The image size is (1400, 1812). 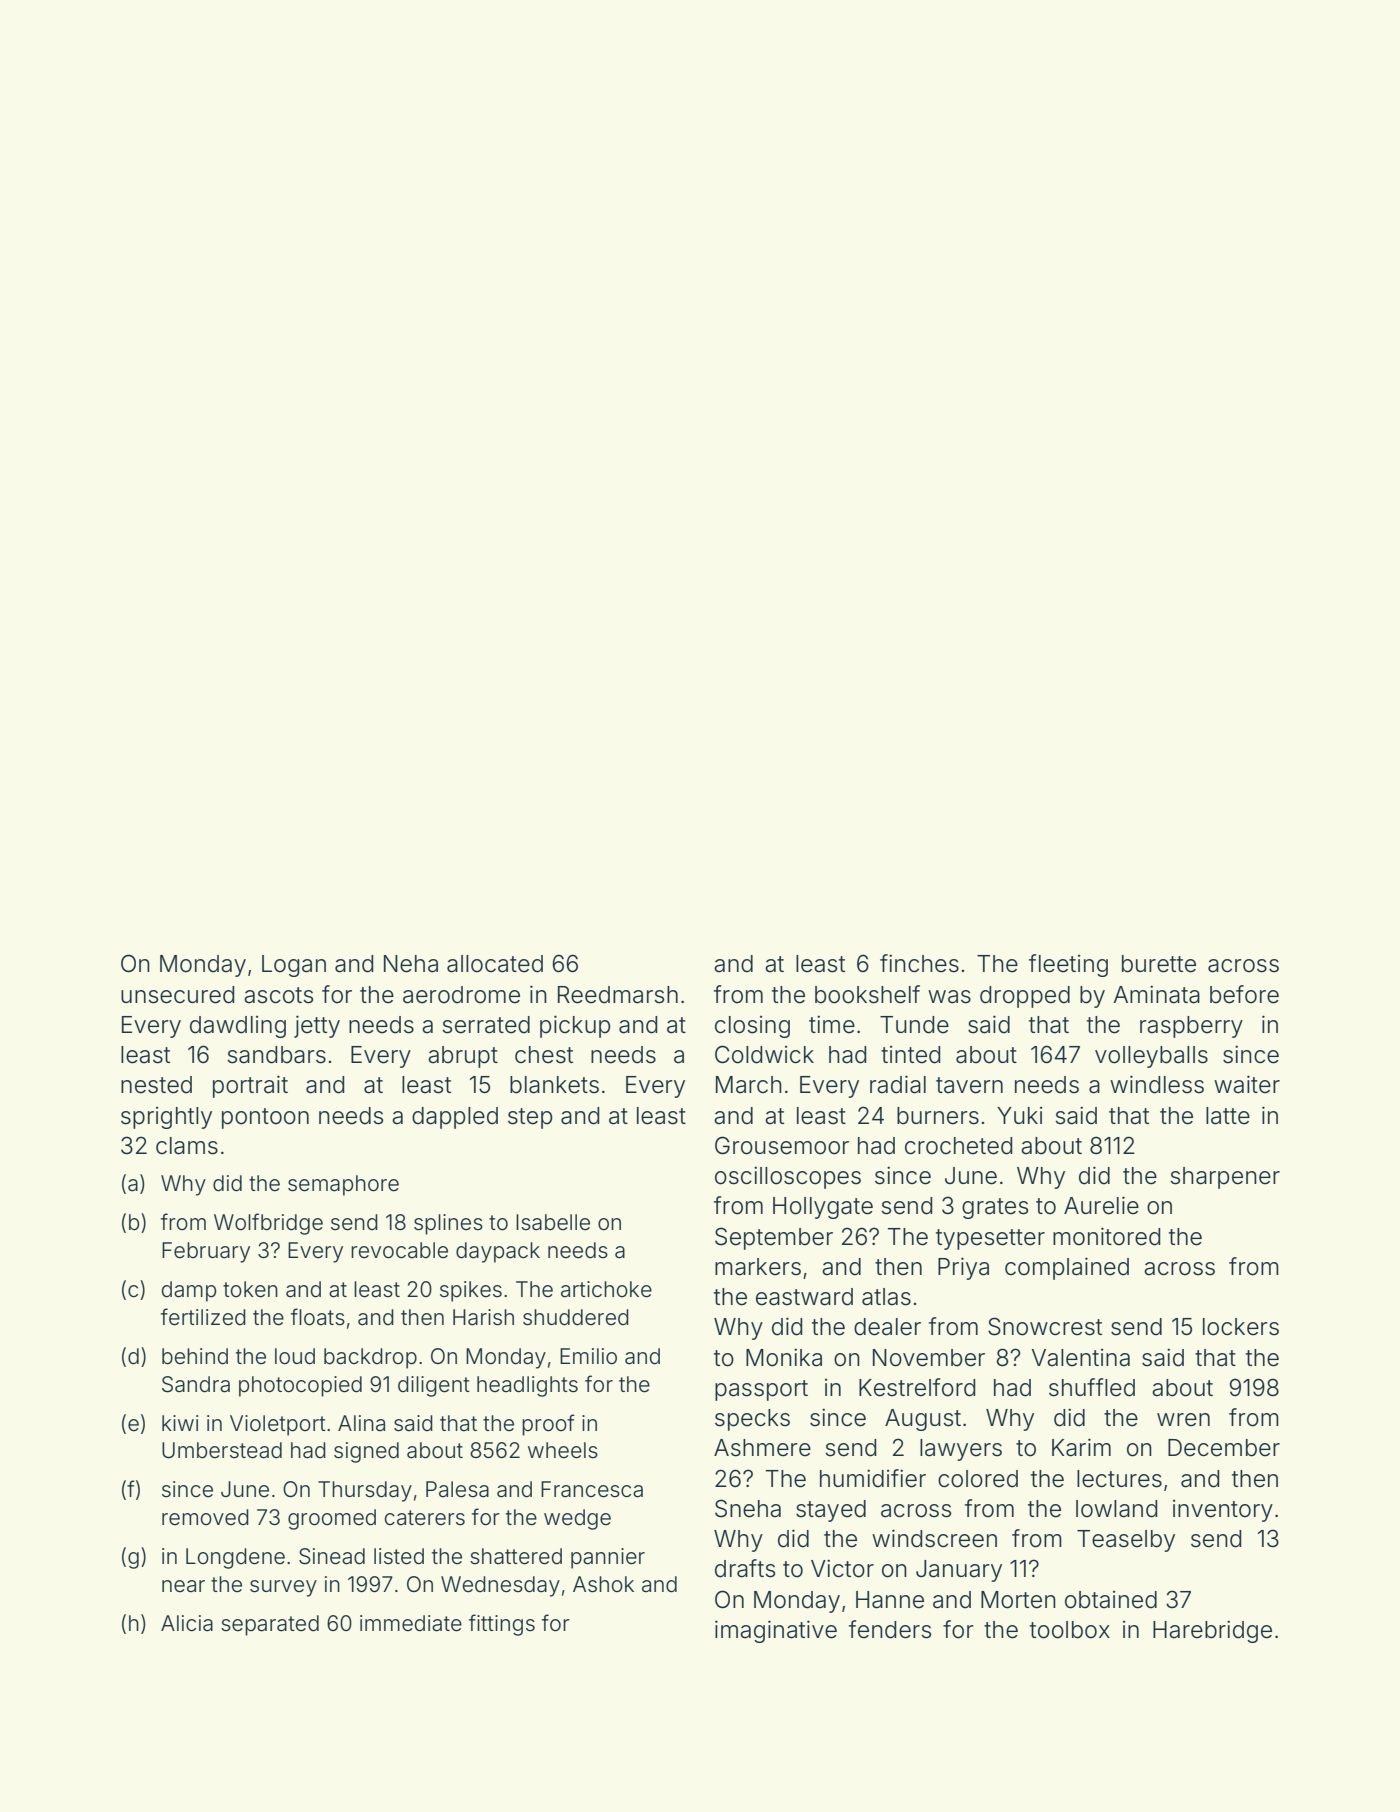 I want to click on Alicia, so click(x=187, y=1623).
